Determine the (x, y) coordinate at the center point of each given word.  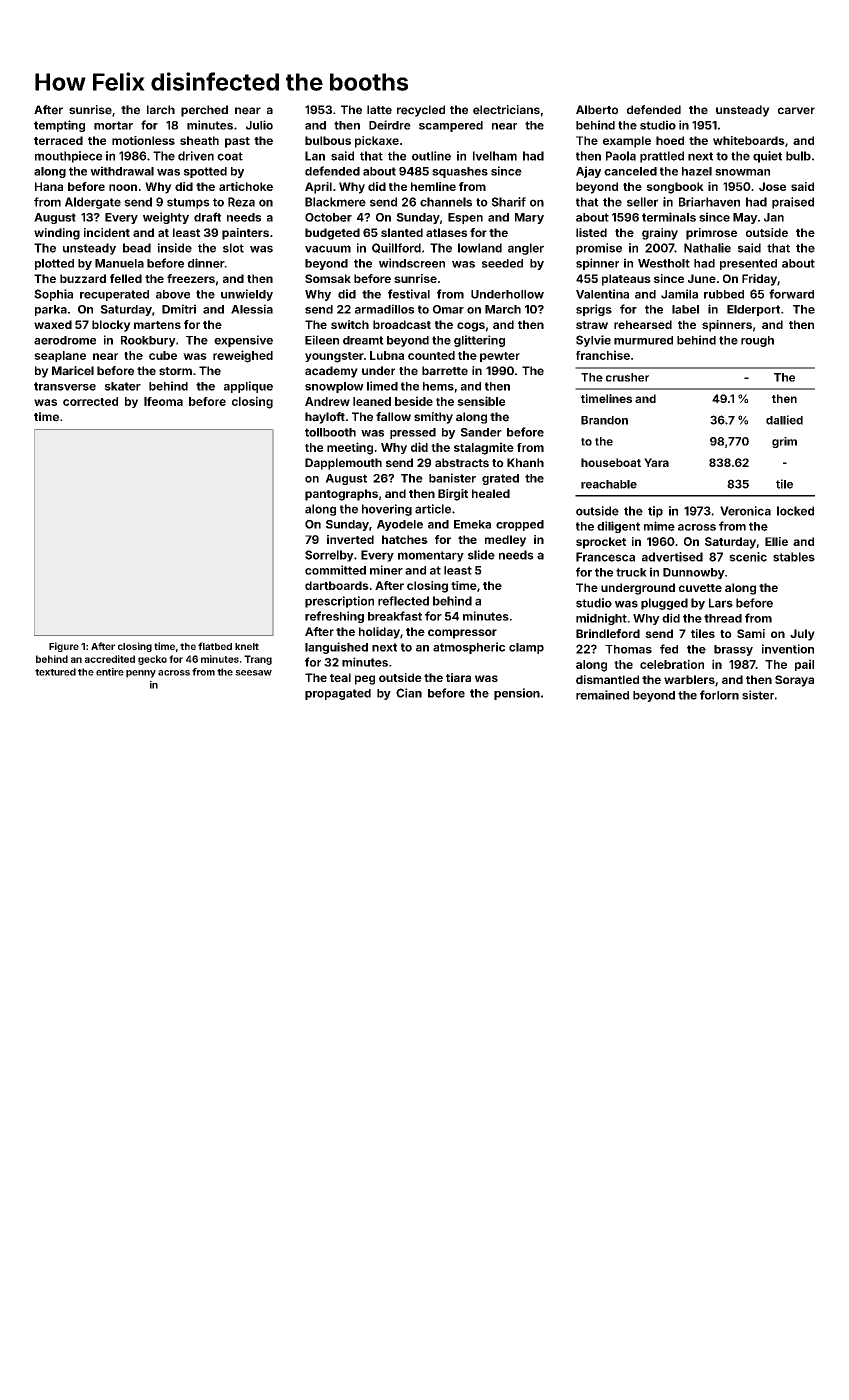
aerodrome (65, 340)
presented (748, 264)
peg (365, 680)
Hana (49, 186)
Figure (64, 647)
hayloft (325, 418)
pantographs (341, 495)
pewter (500, 357)
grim (784, 442)
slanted (402, 232)
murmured (643, 340)
